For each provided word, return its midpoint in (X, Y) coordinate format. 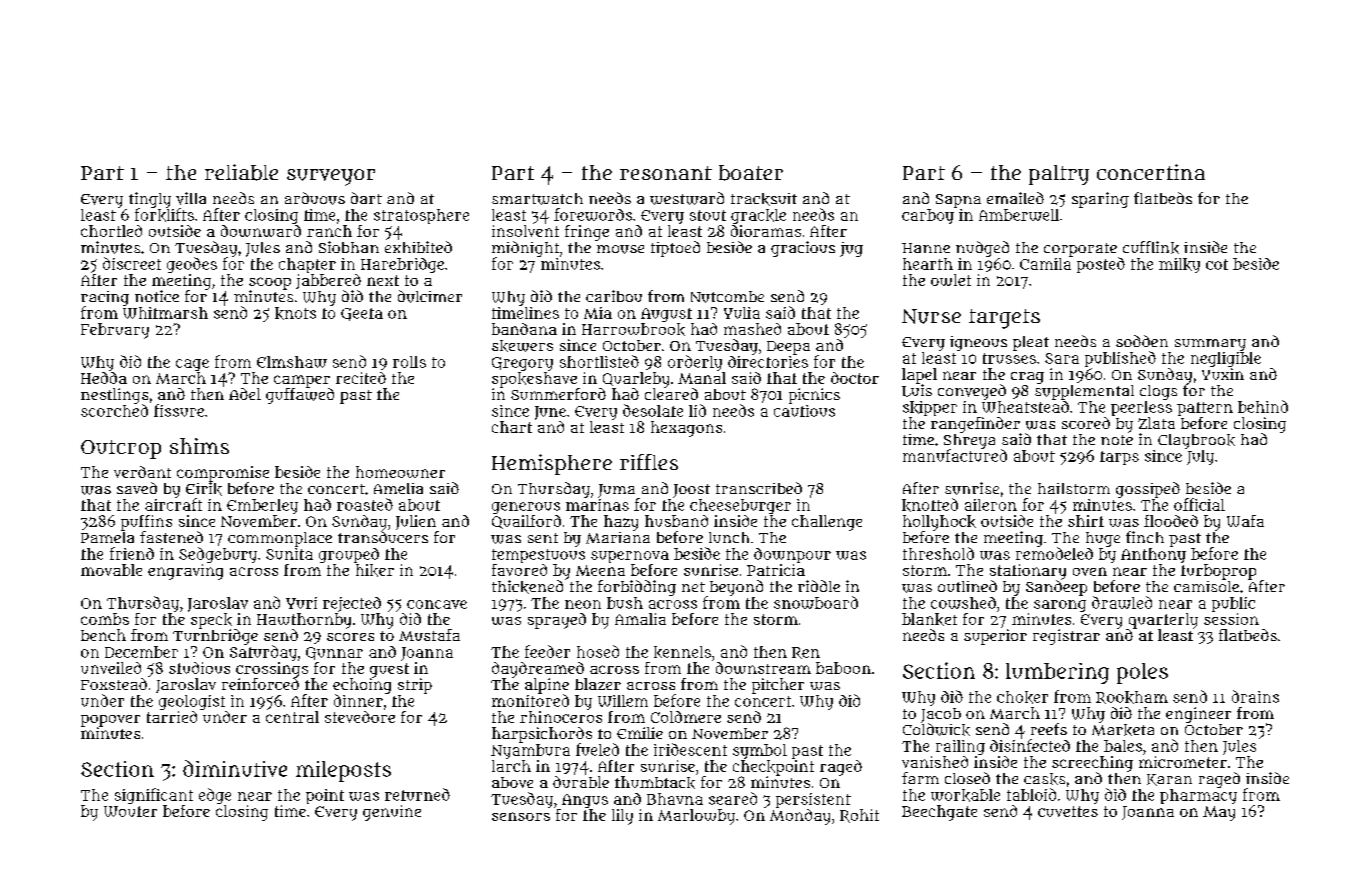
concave (437, 604)
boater (751, 173)
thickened (527, 587)
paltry (1059, 175)
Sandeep (1056, 588)
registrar (1066, 637)
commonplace (280, 539)
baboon (843, 668)
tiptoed (675, 249)
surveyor (331, 177)
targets (1004, 319)
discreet (132, 263)
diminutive (235, 768)
